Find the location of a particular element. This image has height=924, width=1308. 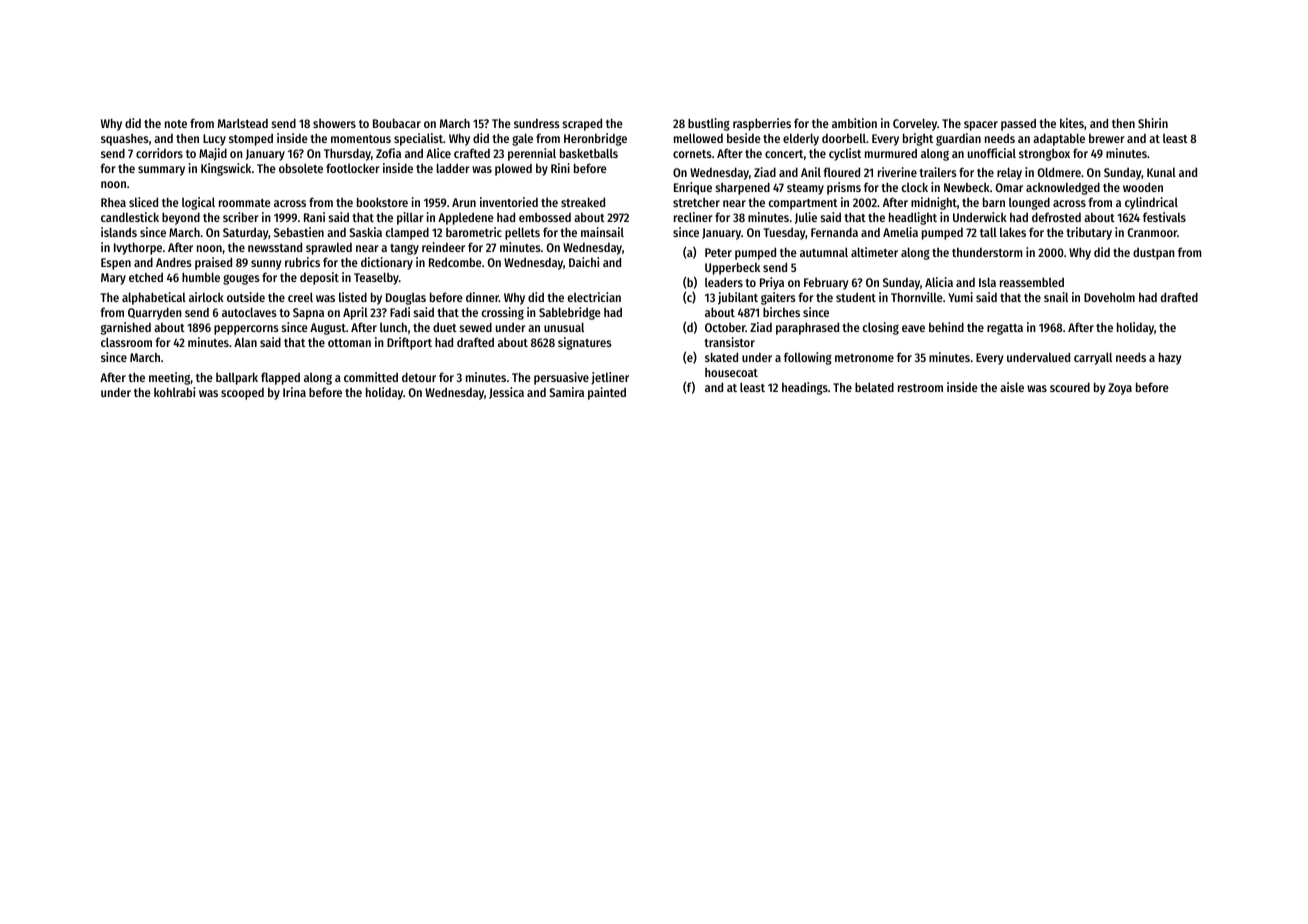

clamped is located at coordinates (407, 233).
